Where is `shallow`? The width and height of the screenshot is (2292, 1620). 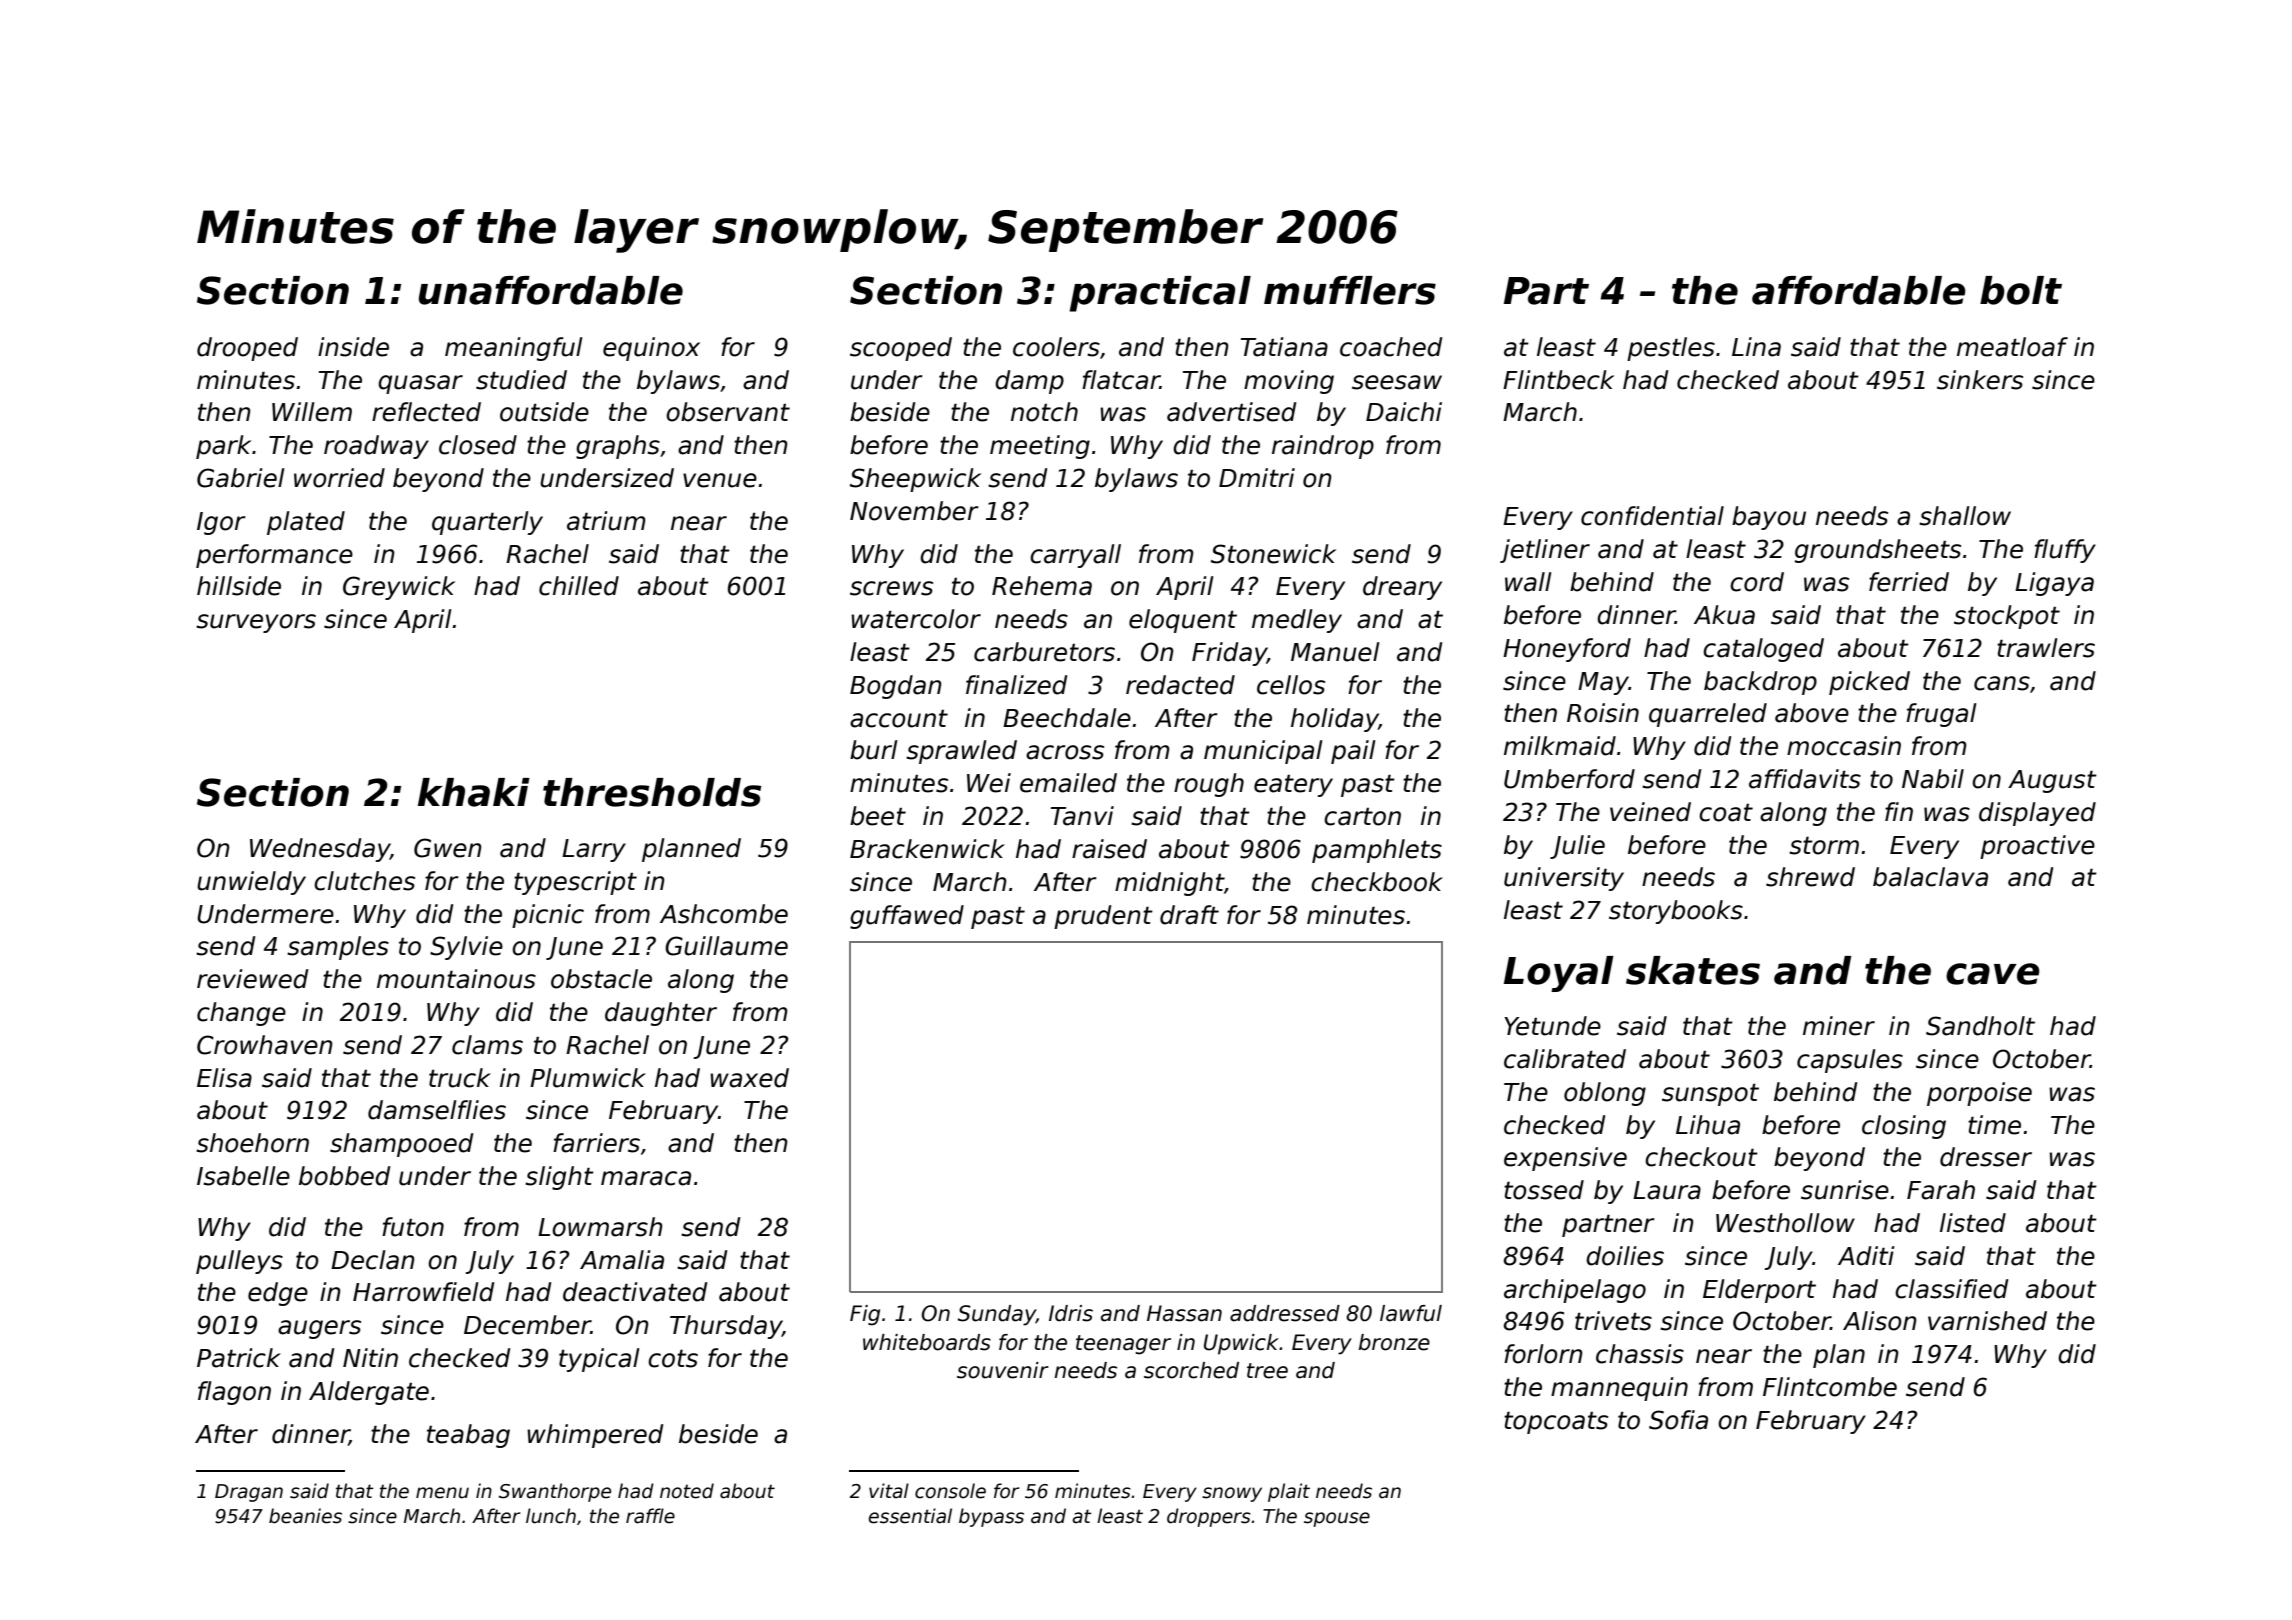
shallow is located at coordinates (1965, 516).
